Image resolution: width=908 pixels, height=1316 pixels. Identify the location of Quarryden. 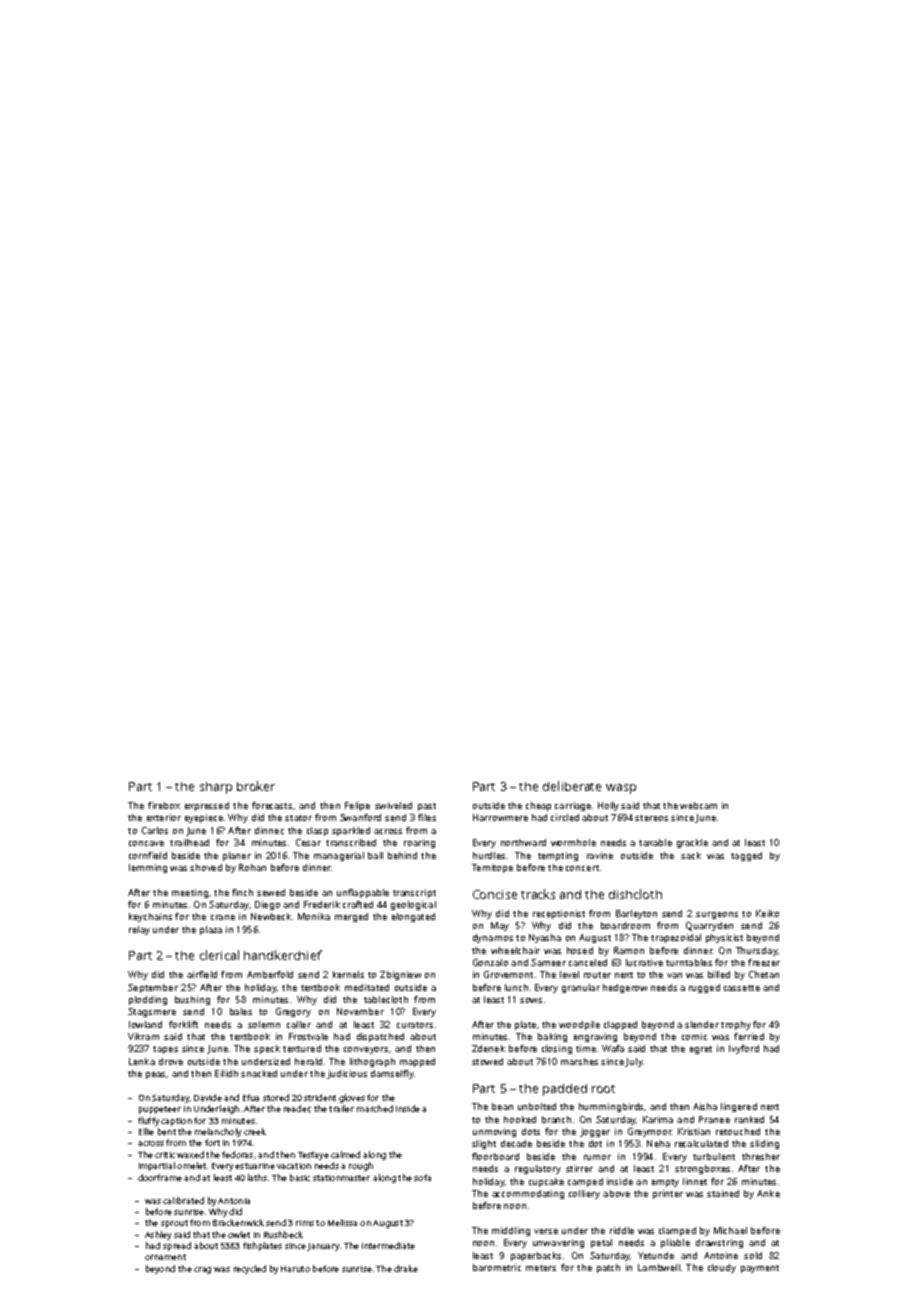
(709, 926).
